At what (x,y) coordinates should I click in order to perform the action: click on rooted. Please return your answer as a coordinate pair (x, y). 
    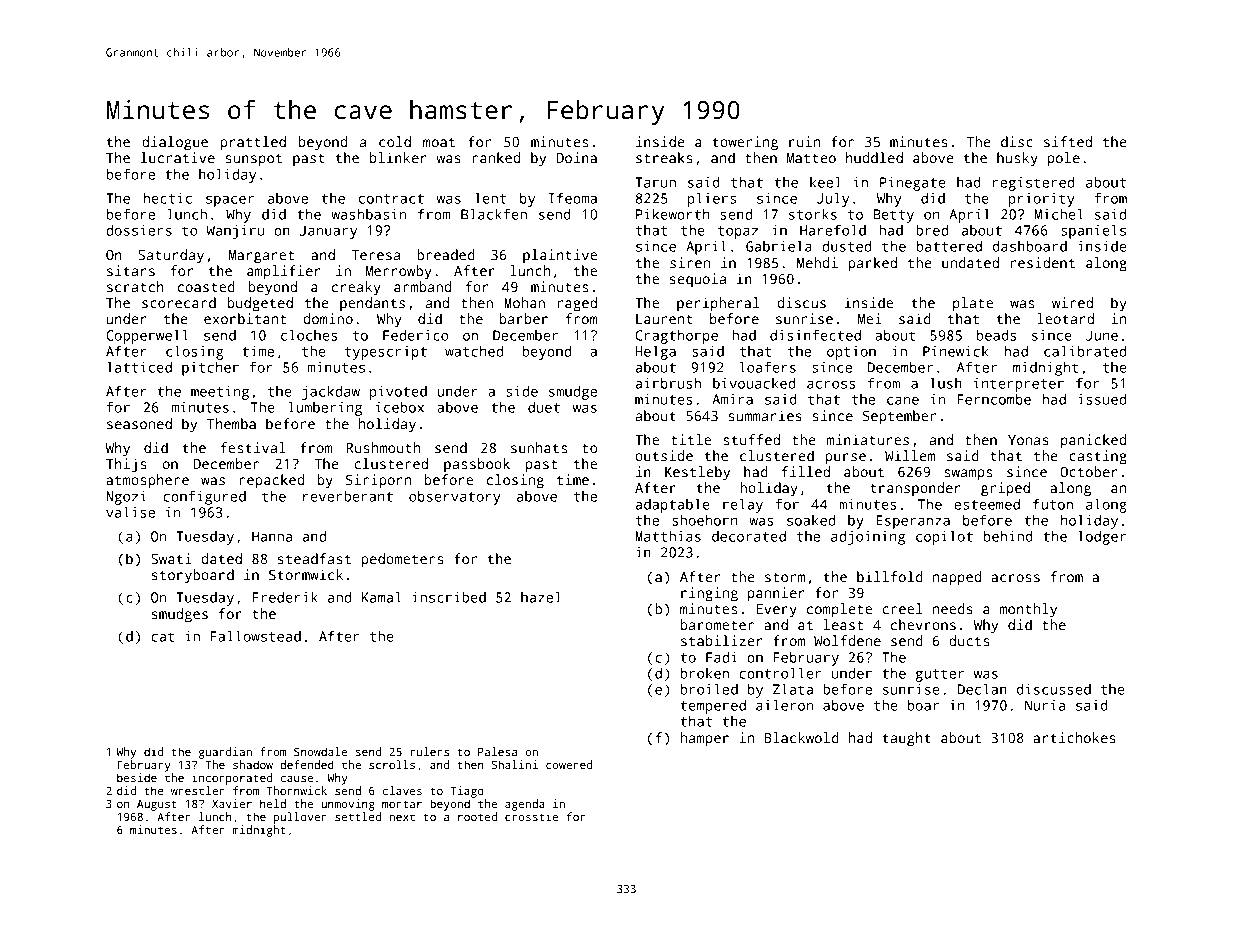
    Looking at the image, I should click on (477, 816).
